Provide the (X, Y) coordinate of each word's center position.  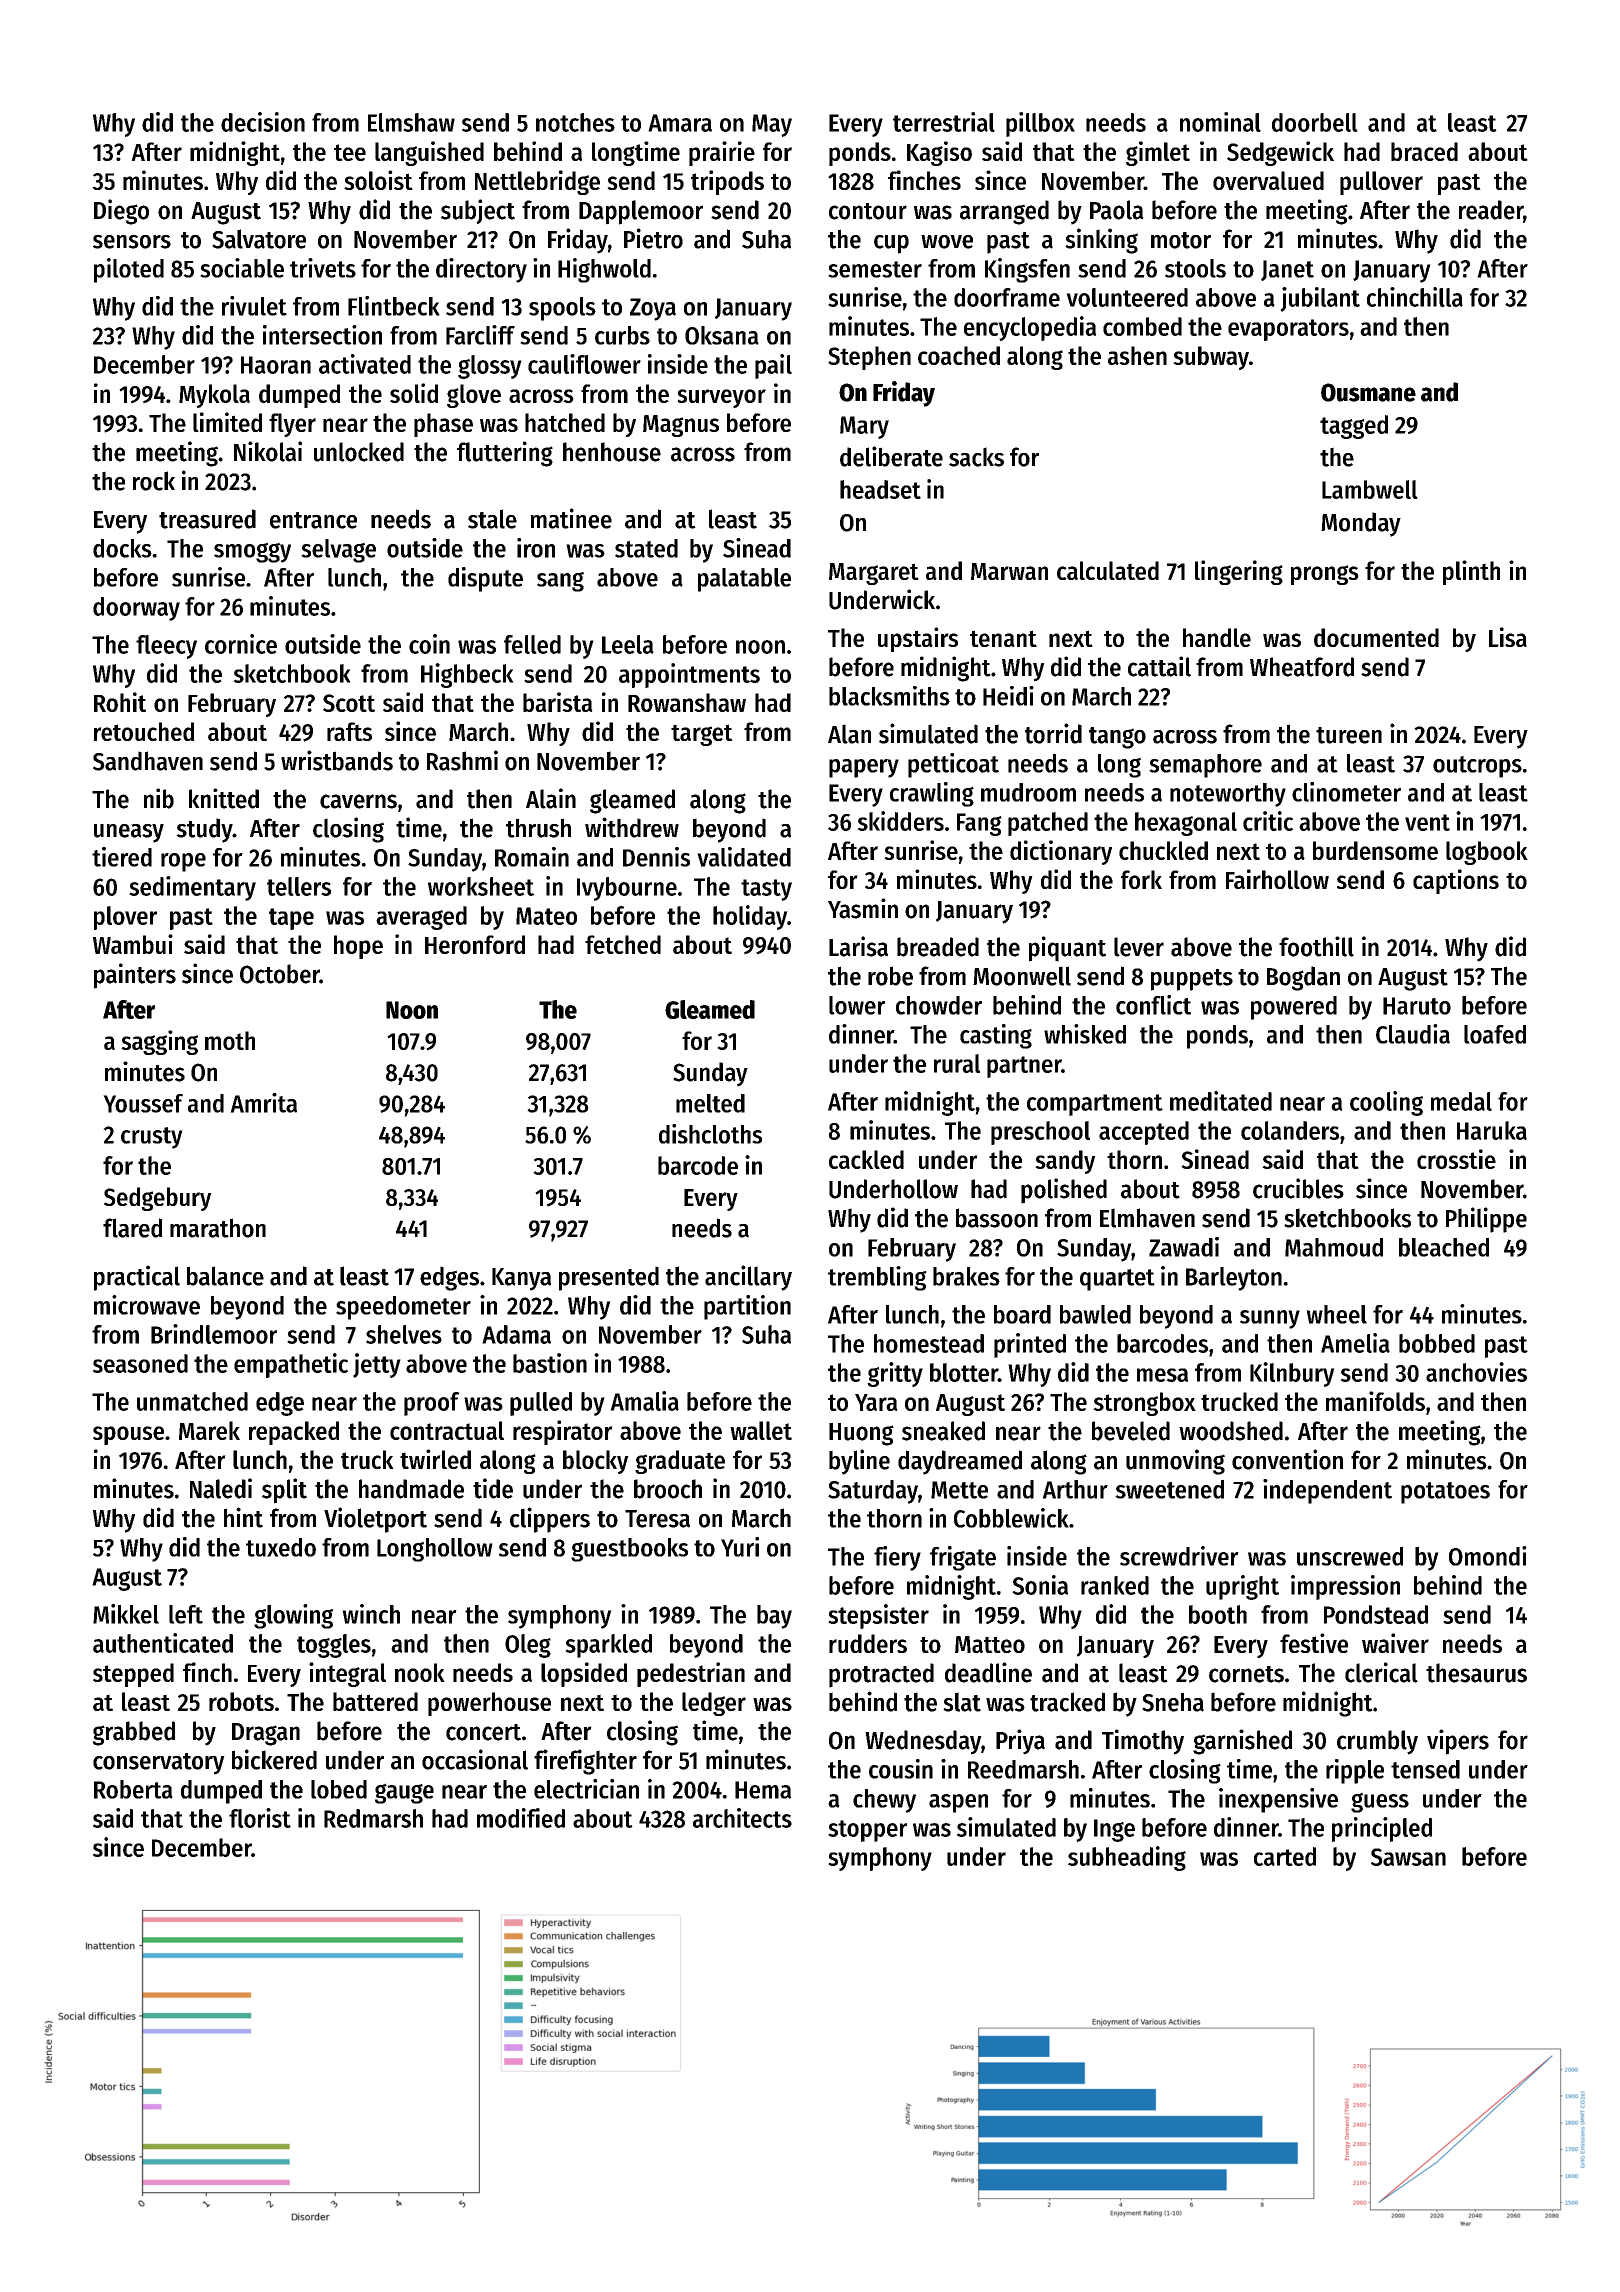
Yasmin (863, 908)
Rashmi (462, 760)
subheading (1127, 1858)
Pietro (653, 238)
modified (521, 1818)
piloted (129, 270)
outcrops (1477, 767)
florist (260, 1818)
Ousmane (1368, 392)
